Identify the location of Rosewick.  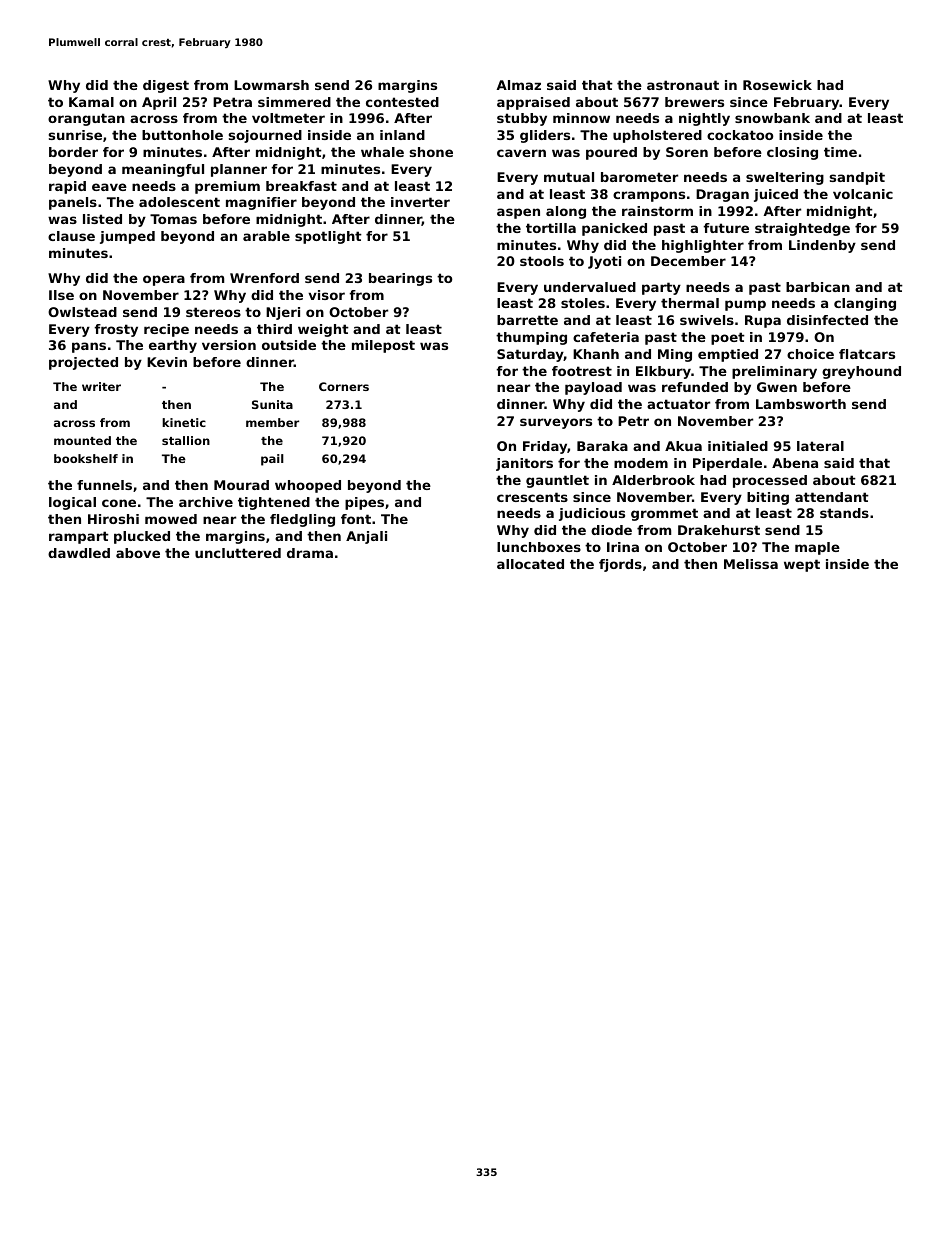
(777, 85).
